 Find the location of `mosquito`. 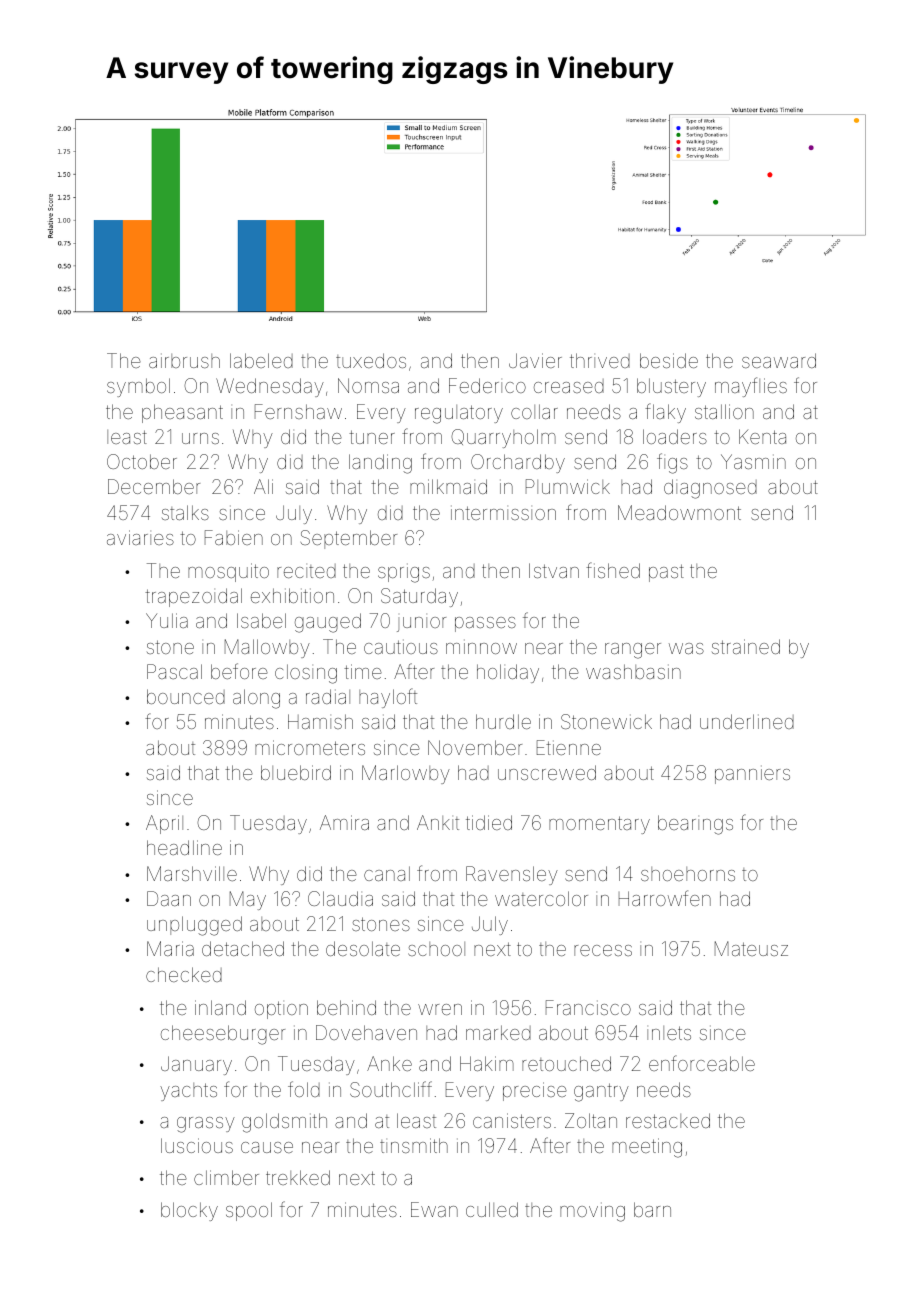

mosquito is located at coordinates (228, 572).
